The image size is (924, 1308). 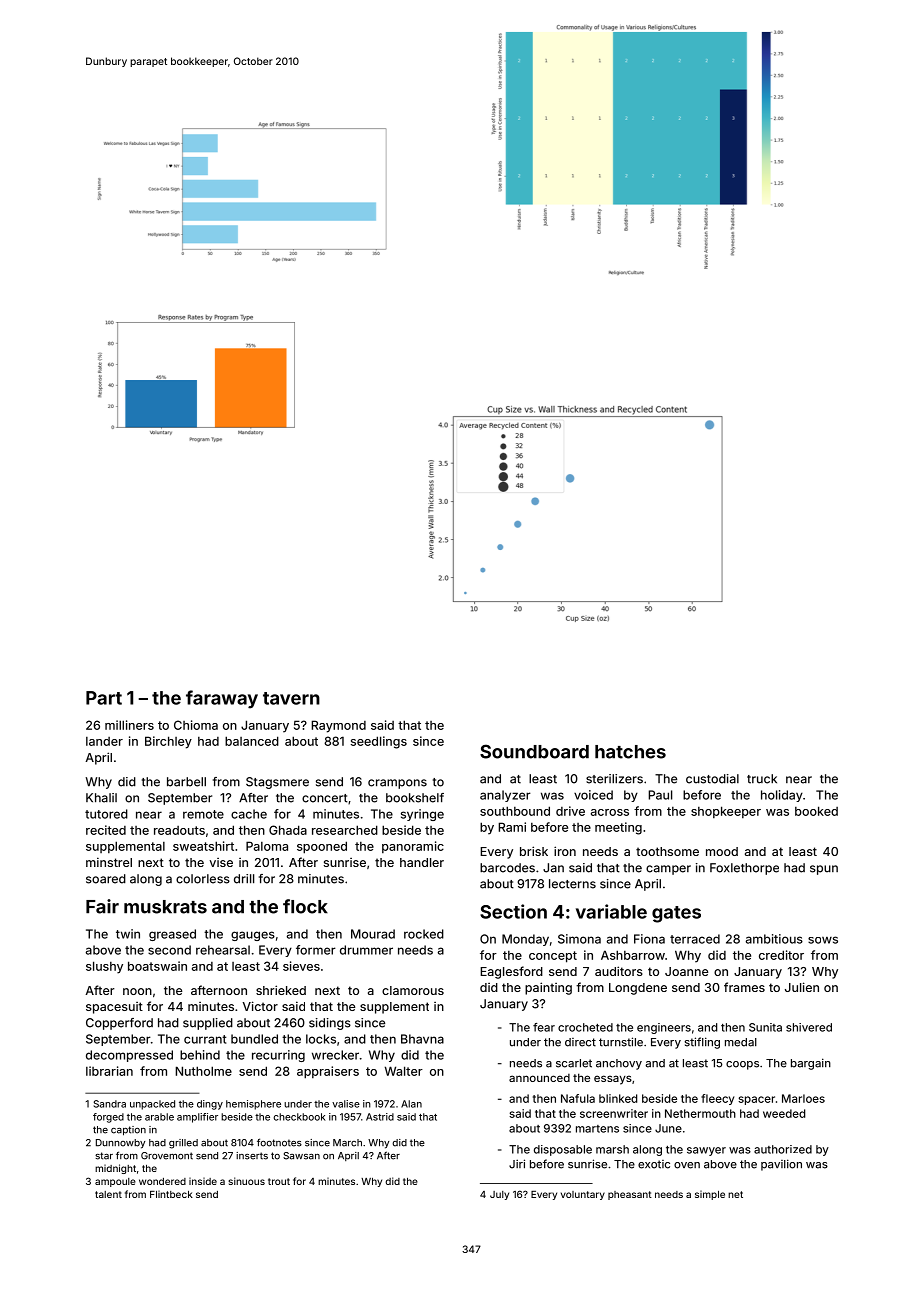 What do you see at coordinates (159, 1117) in the screenshot?
I see `arable` at bounding box center [159, 1117].
